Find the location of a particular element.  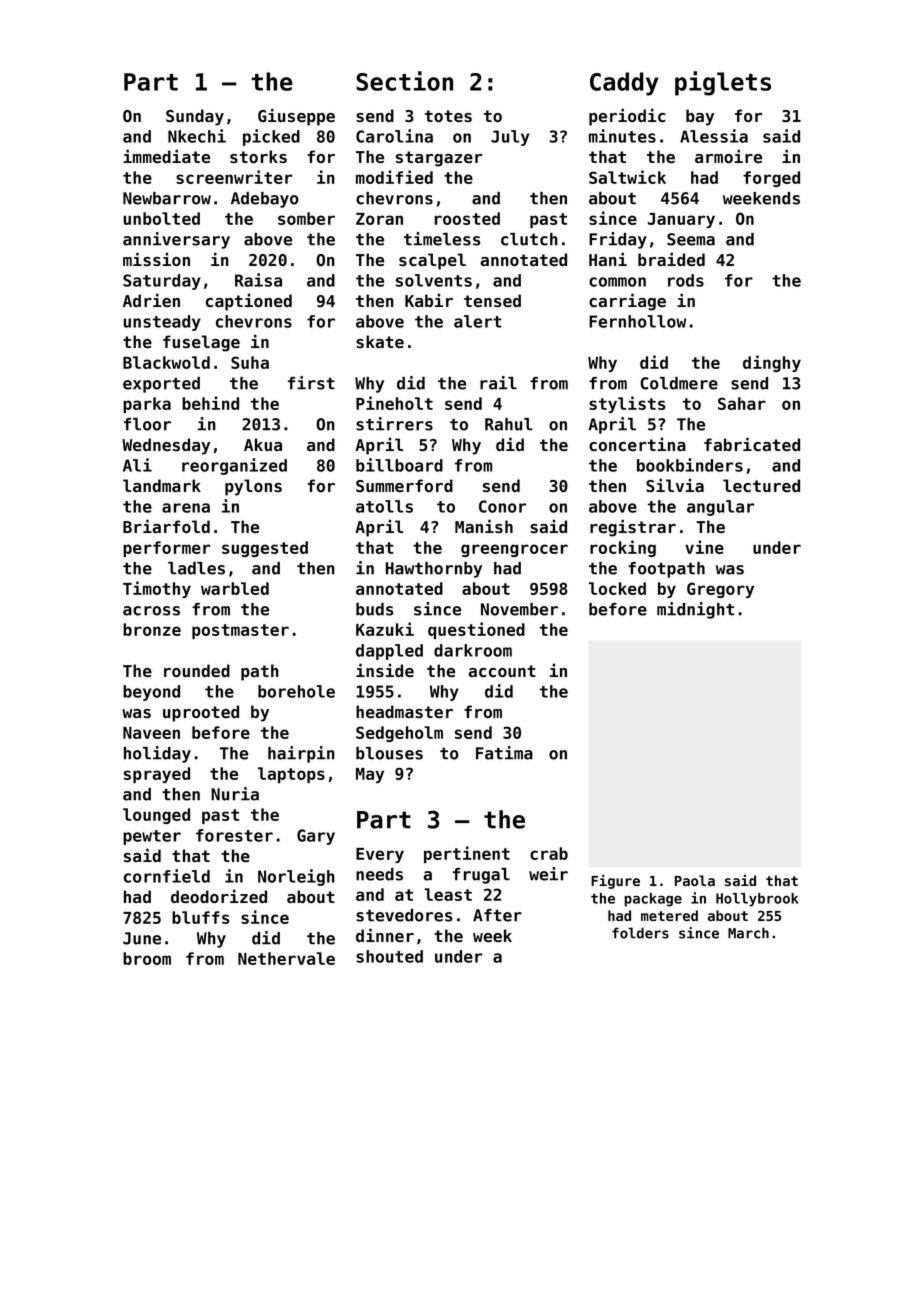

forged is located at coordinates (771, 179).
